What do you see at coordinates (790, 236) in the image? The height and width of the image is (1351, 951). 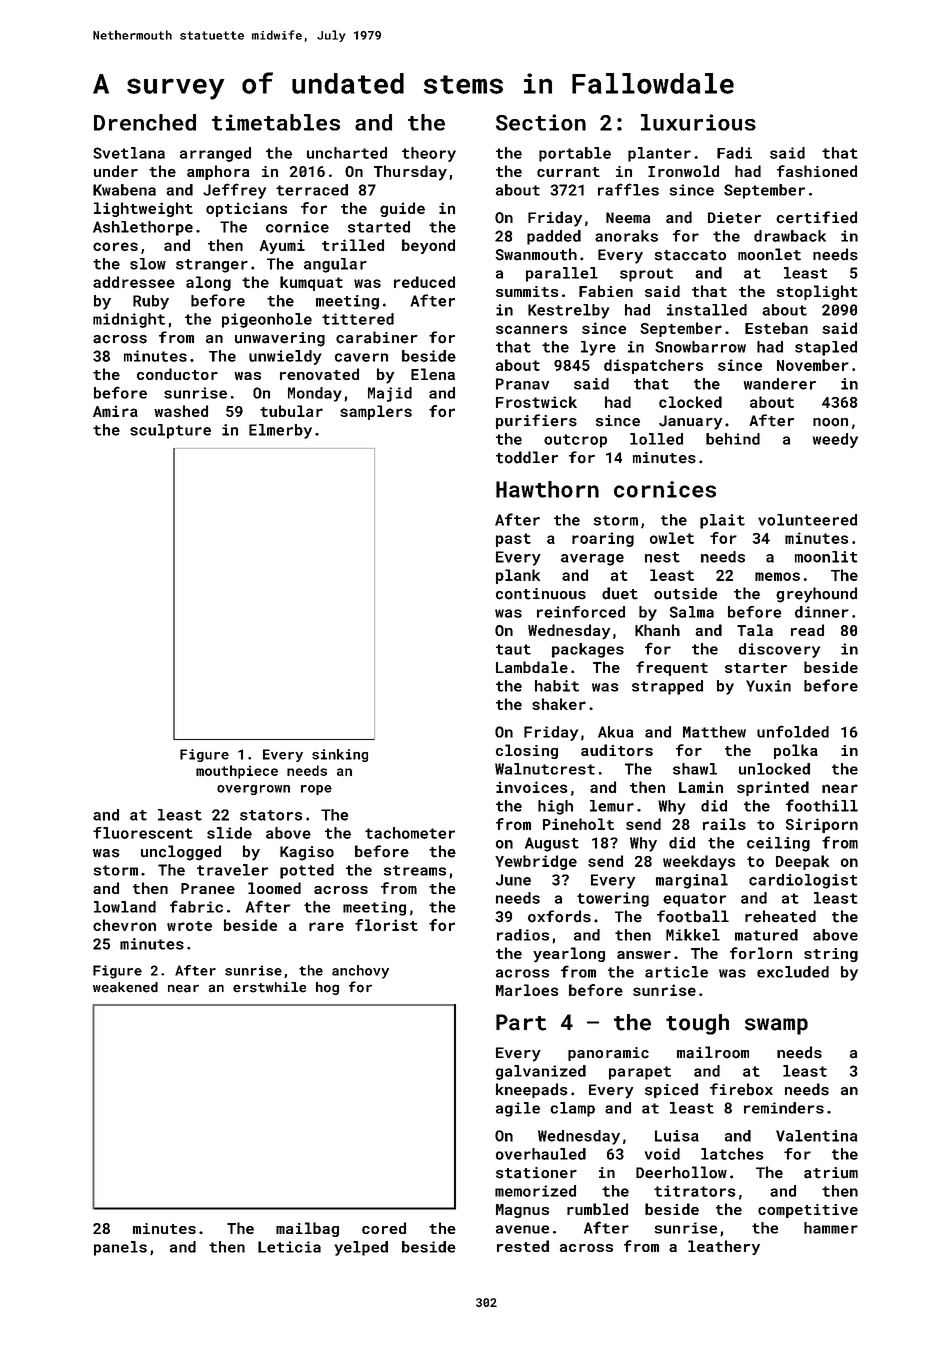 I see `drawback` at bounding box center [790, 236].
